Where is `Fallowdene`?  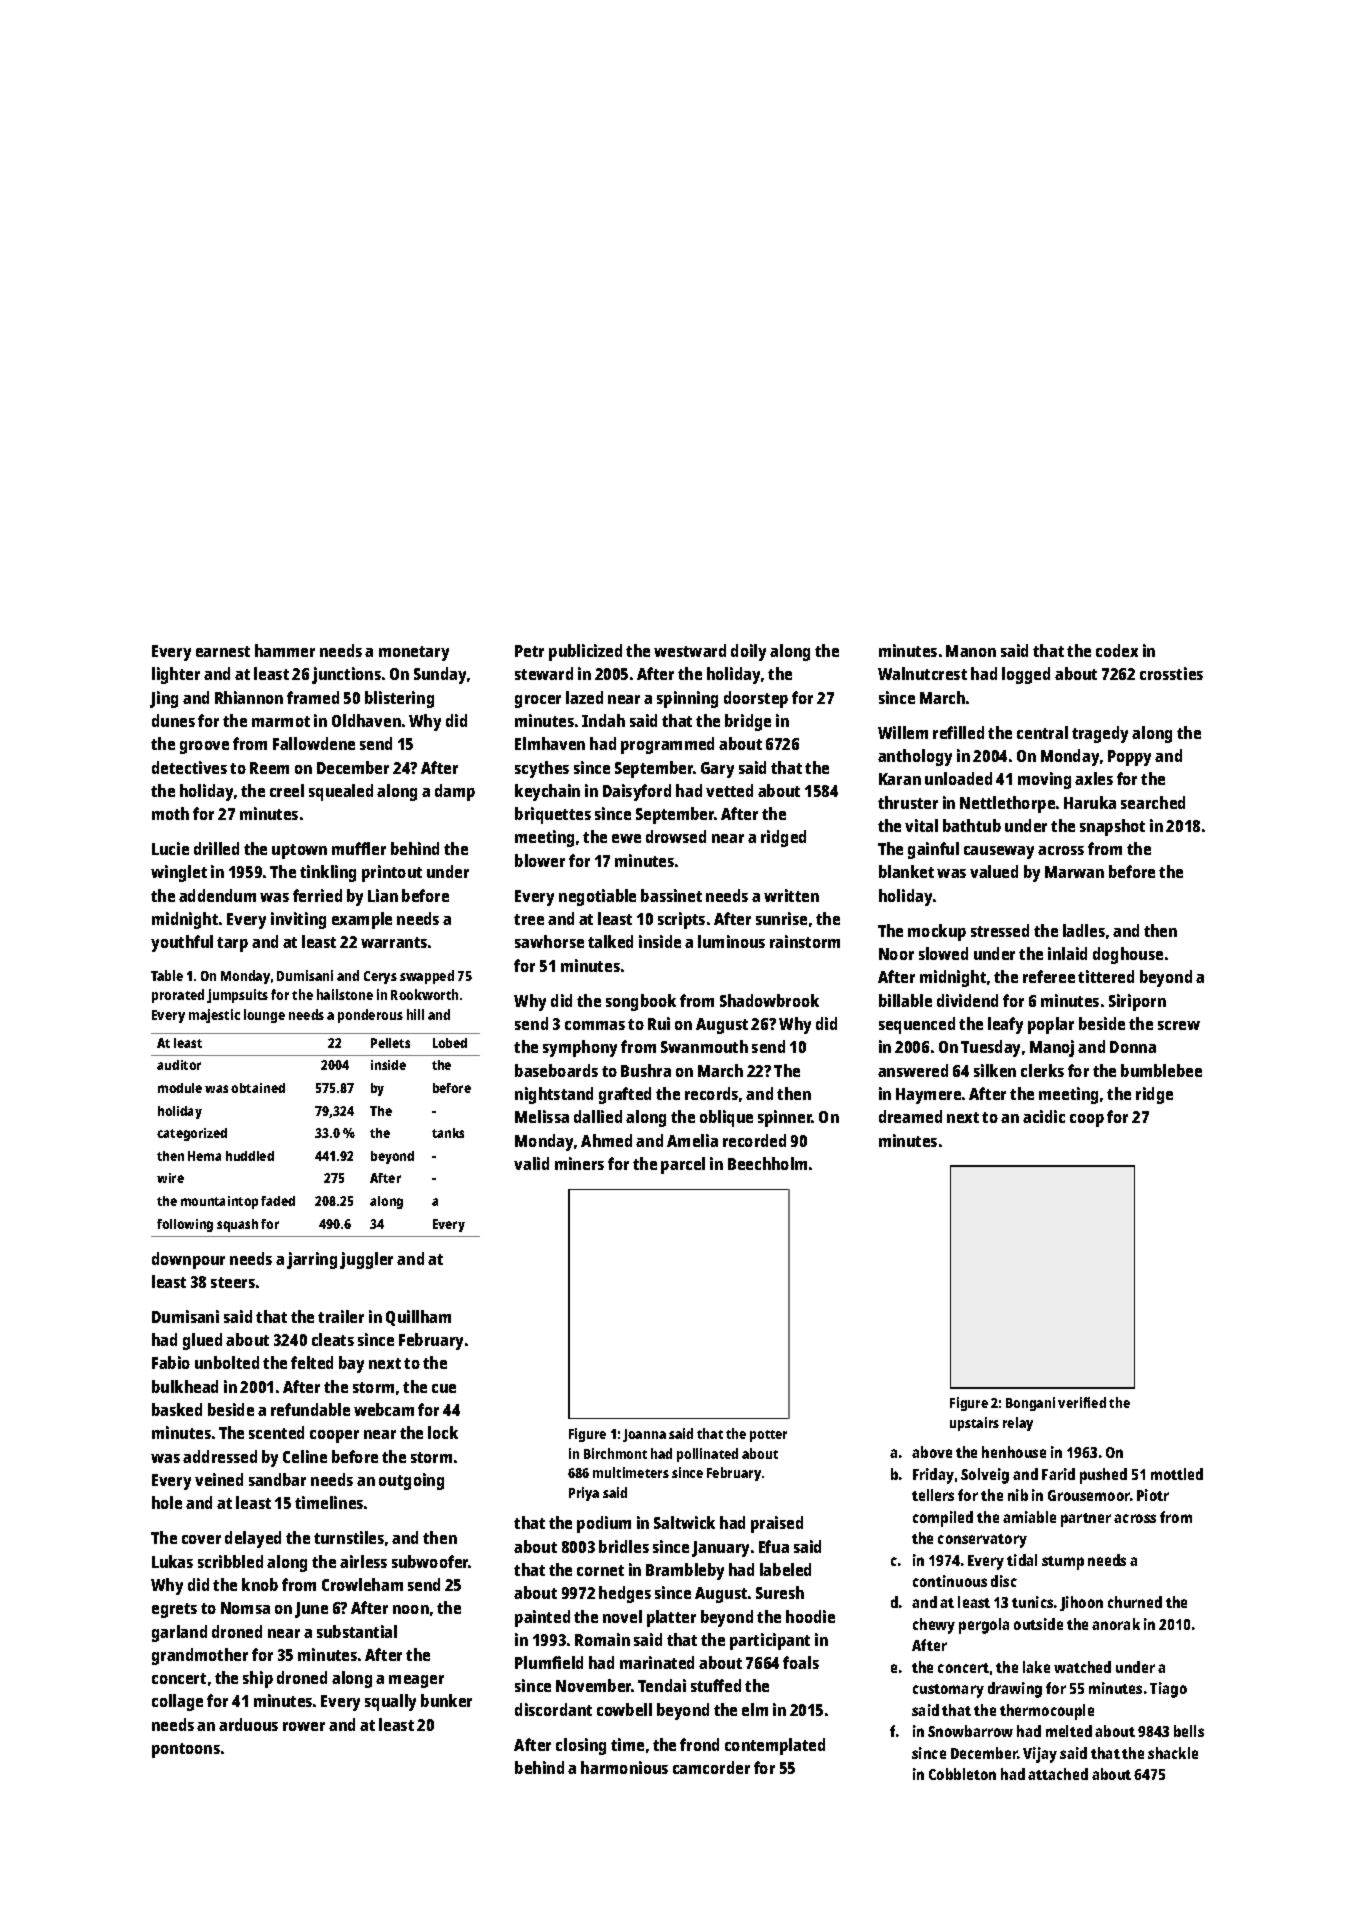 Fallowdene is located at coordinates (314, 743).
